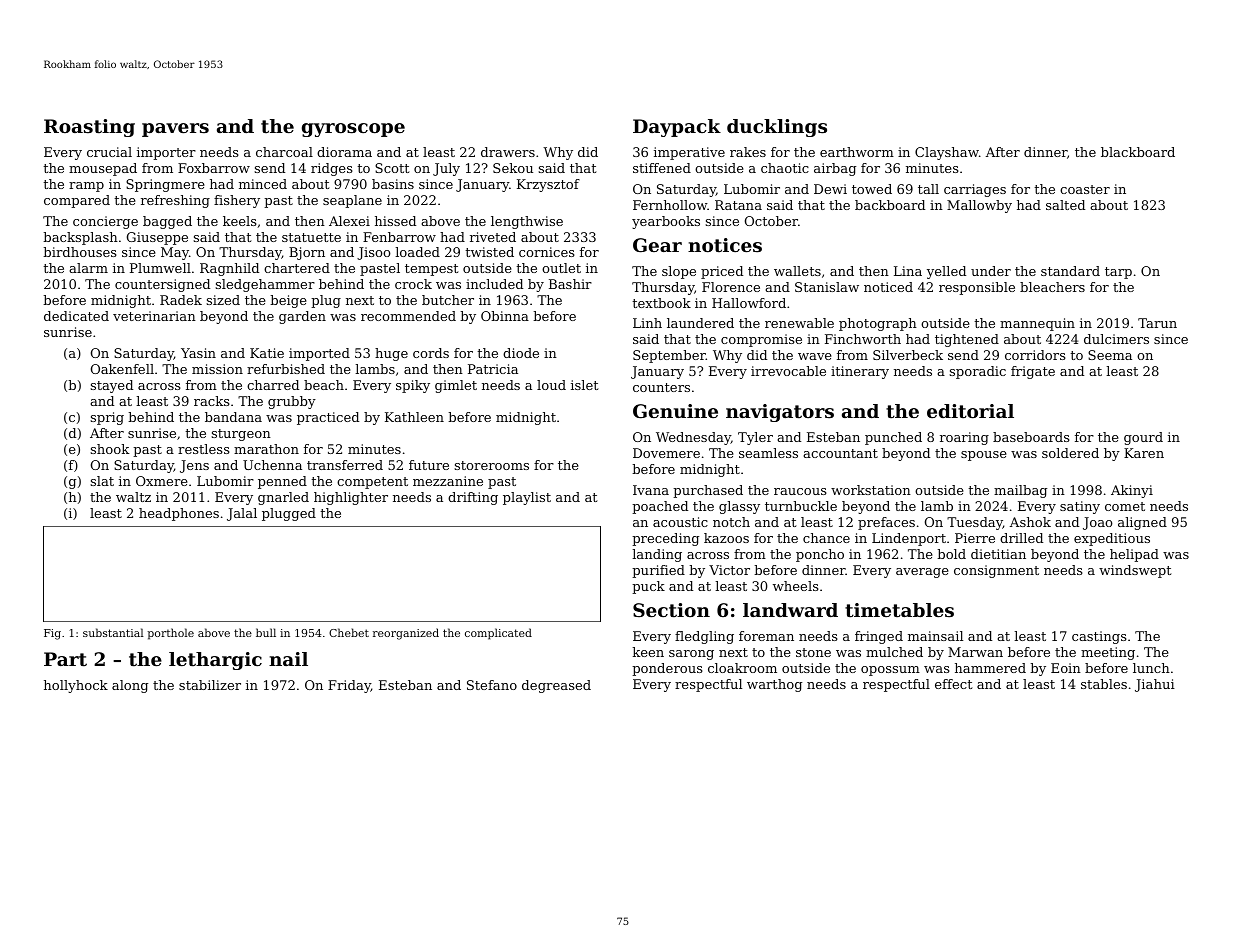 This page has height=952, width=1233. Describe the element at coordinates (328, 418) in the page. I see `practiced` at that location.
